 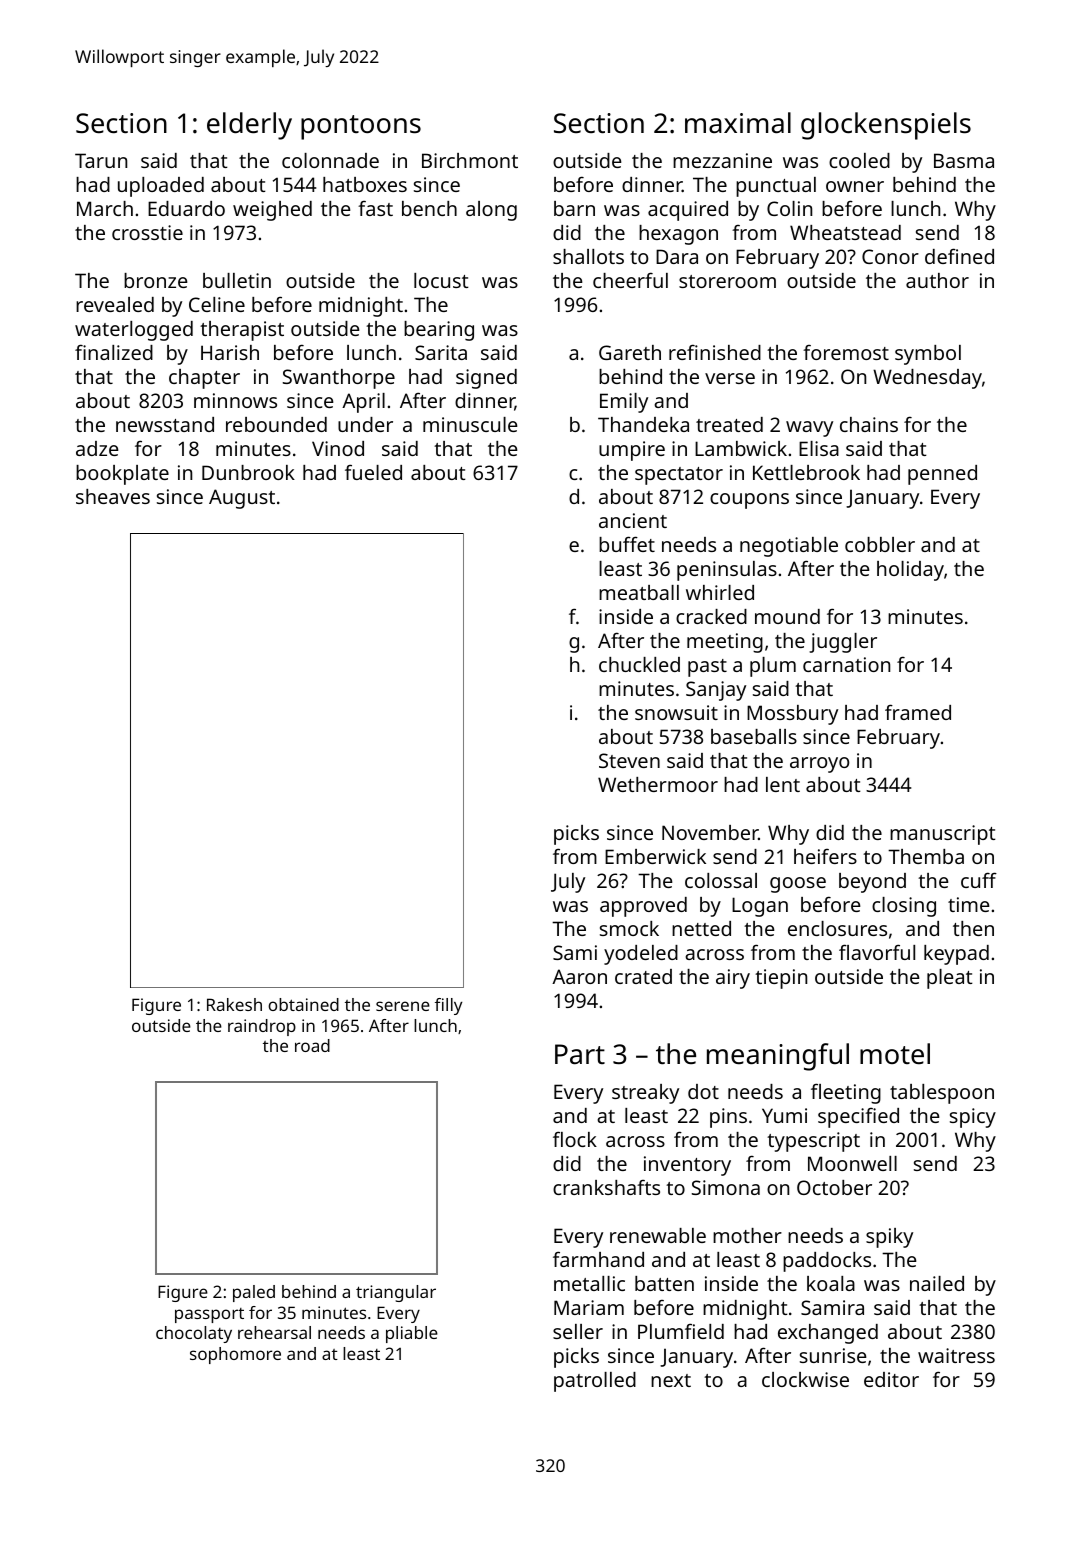 What do you see at coordinates (859, 160) in the screenshot?
I see `cooled` at bounding box center [859, 160].
